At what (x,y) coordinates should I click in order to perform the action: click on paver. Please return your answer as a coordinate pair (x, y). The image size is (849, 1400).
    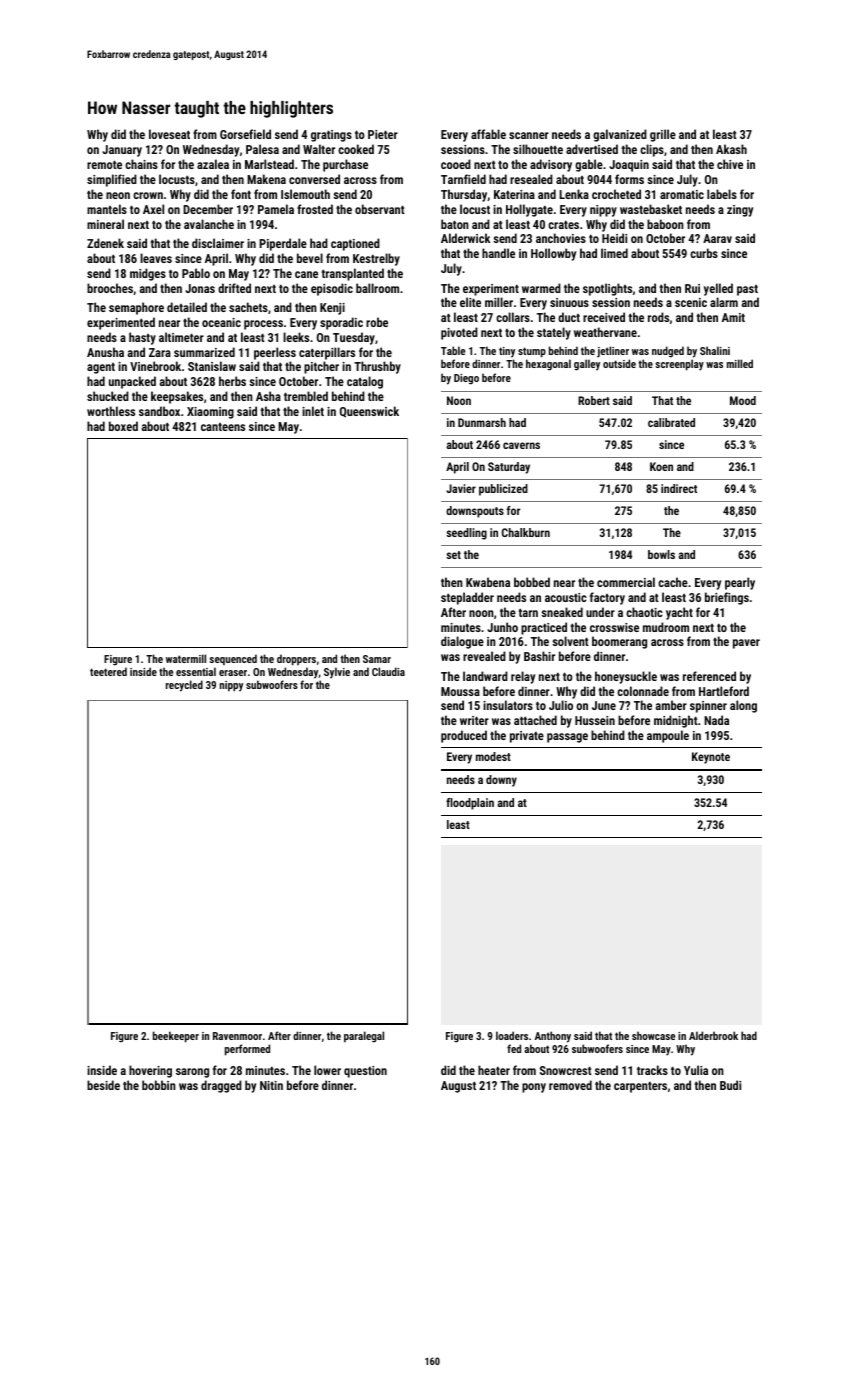
    Looking at the image, I should click on (746, 644).
